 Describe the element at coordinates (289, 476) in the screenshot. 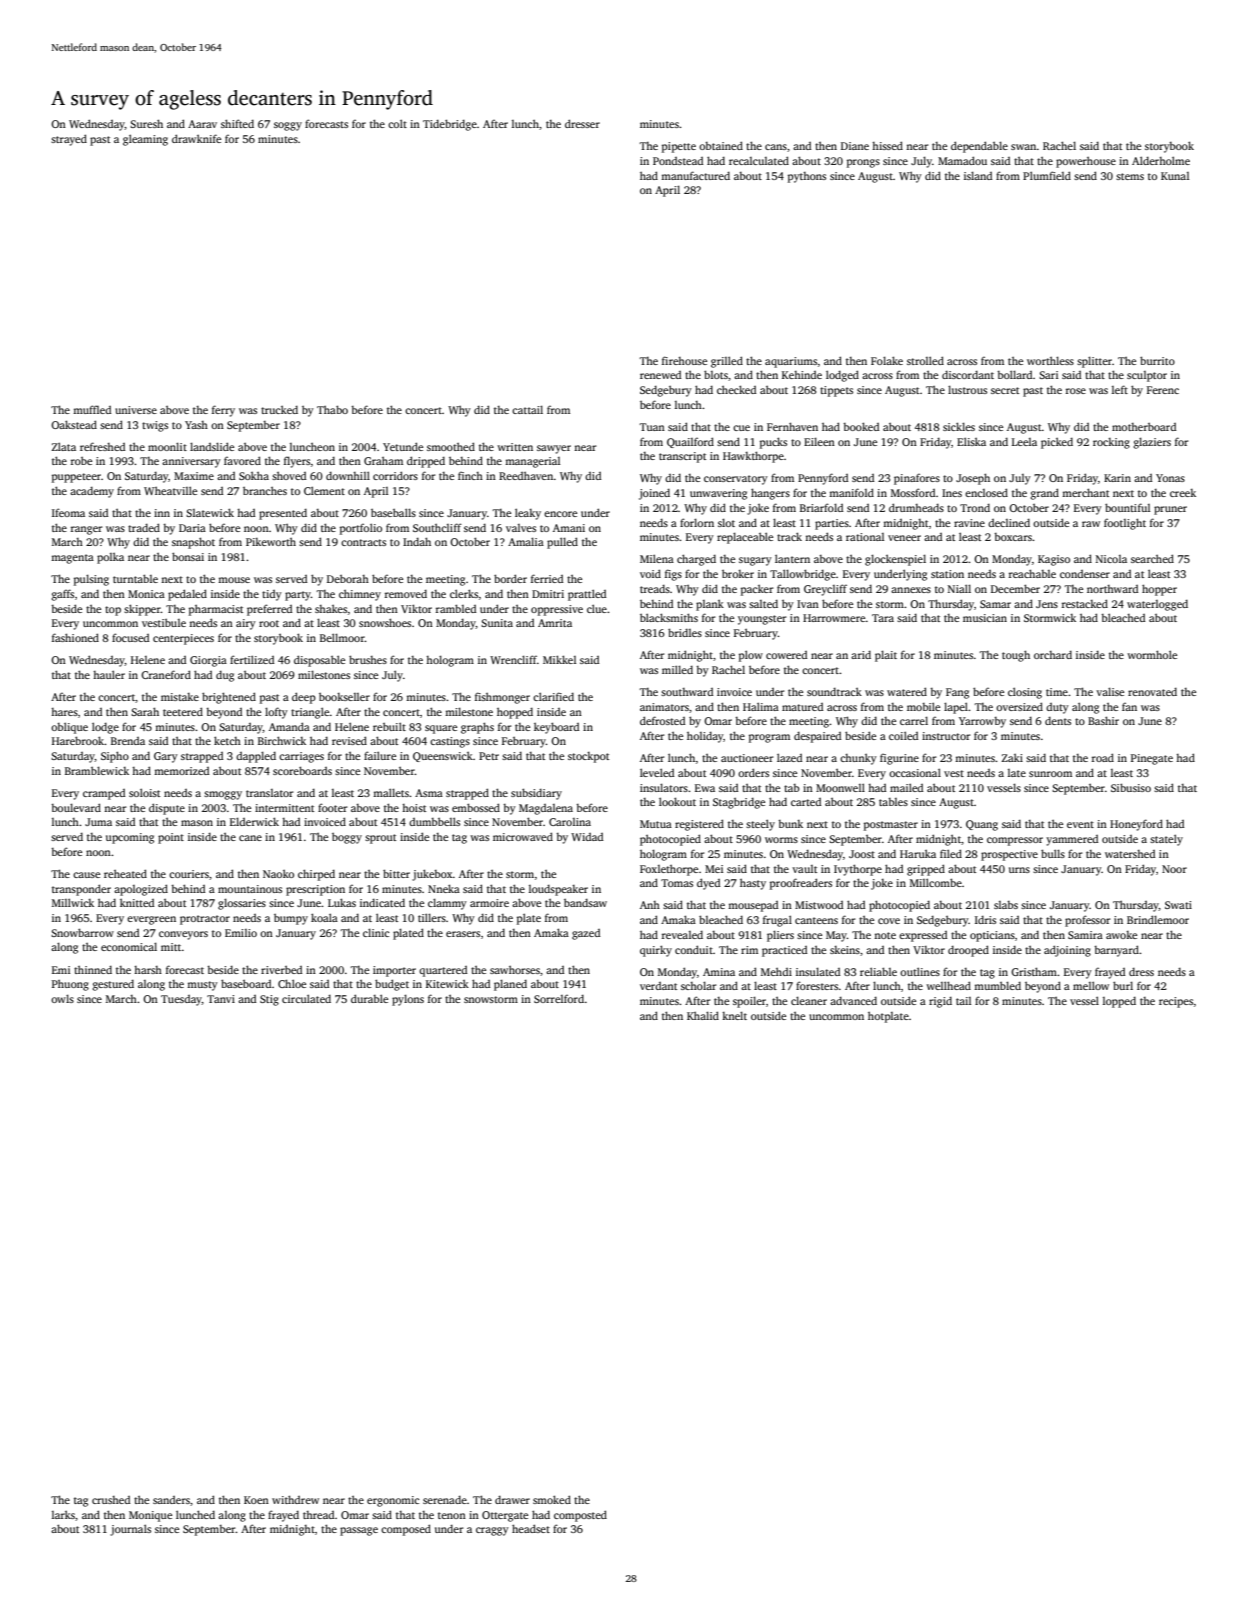

I see `shoved` at that location.
